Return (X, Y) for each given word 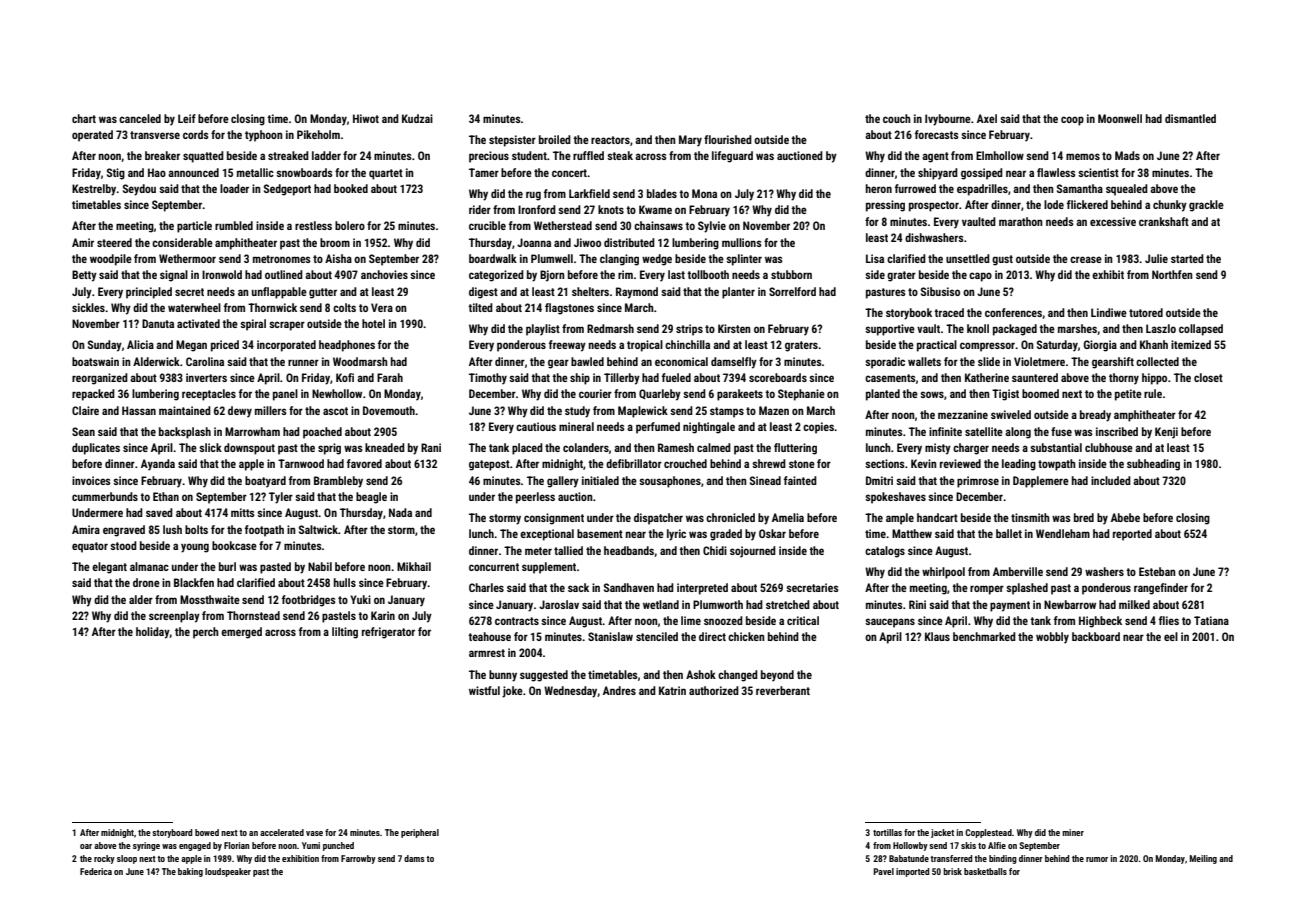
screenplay (174, 617)
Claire (85, 410)
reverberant (783, 690)
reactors (610, 140)
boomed (1040, 393)
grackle (1206, 206)
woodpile (111, 260)
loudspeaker (228, 872)
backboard (1096, 636)
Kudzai (417, 118)
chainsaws (658, 225)
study (577, 412)
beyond (777, 676)
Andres (619, 690)
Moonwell (1120, 118)
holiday (153, 633)
